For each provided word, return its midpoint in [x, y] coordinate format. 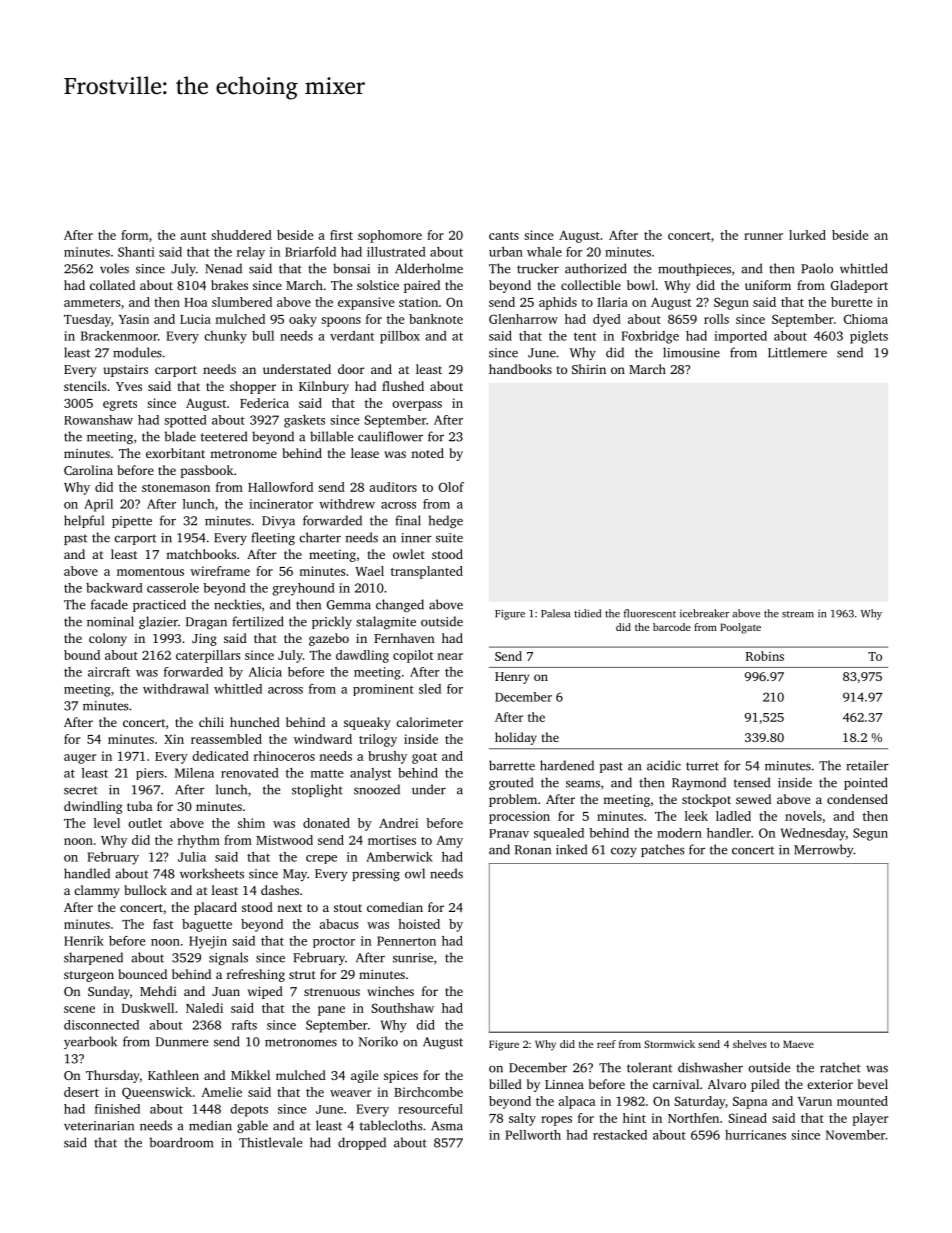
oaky [303, 320]
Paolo [817, 268]
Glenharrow [523, 319]
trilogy [378, 740]
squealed [559, 834]
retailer [867, 765]
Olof [451, 487]
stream [798, 614]
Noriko [378, 1041]
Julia [192, 857]
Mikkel [250, 1075]
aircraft [109, 672]
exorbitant [175, 453]
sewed [753, 799]
